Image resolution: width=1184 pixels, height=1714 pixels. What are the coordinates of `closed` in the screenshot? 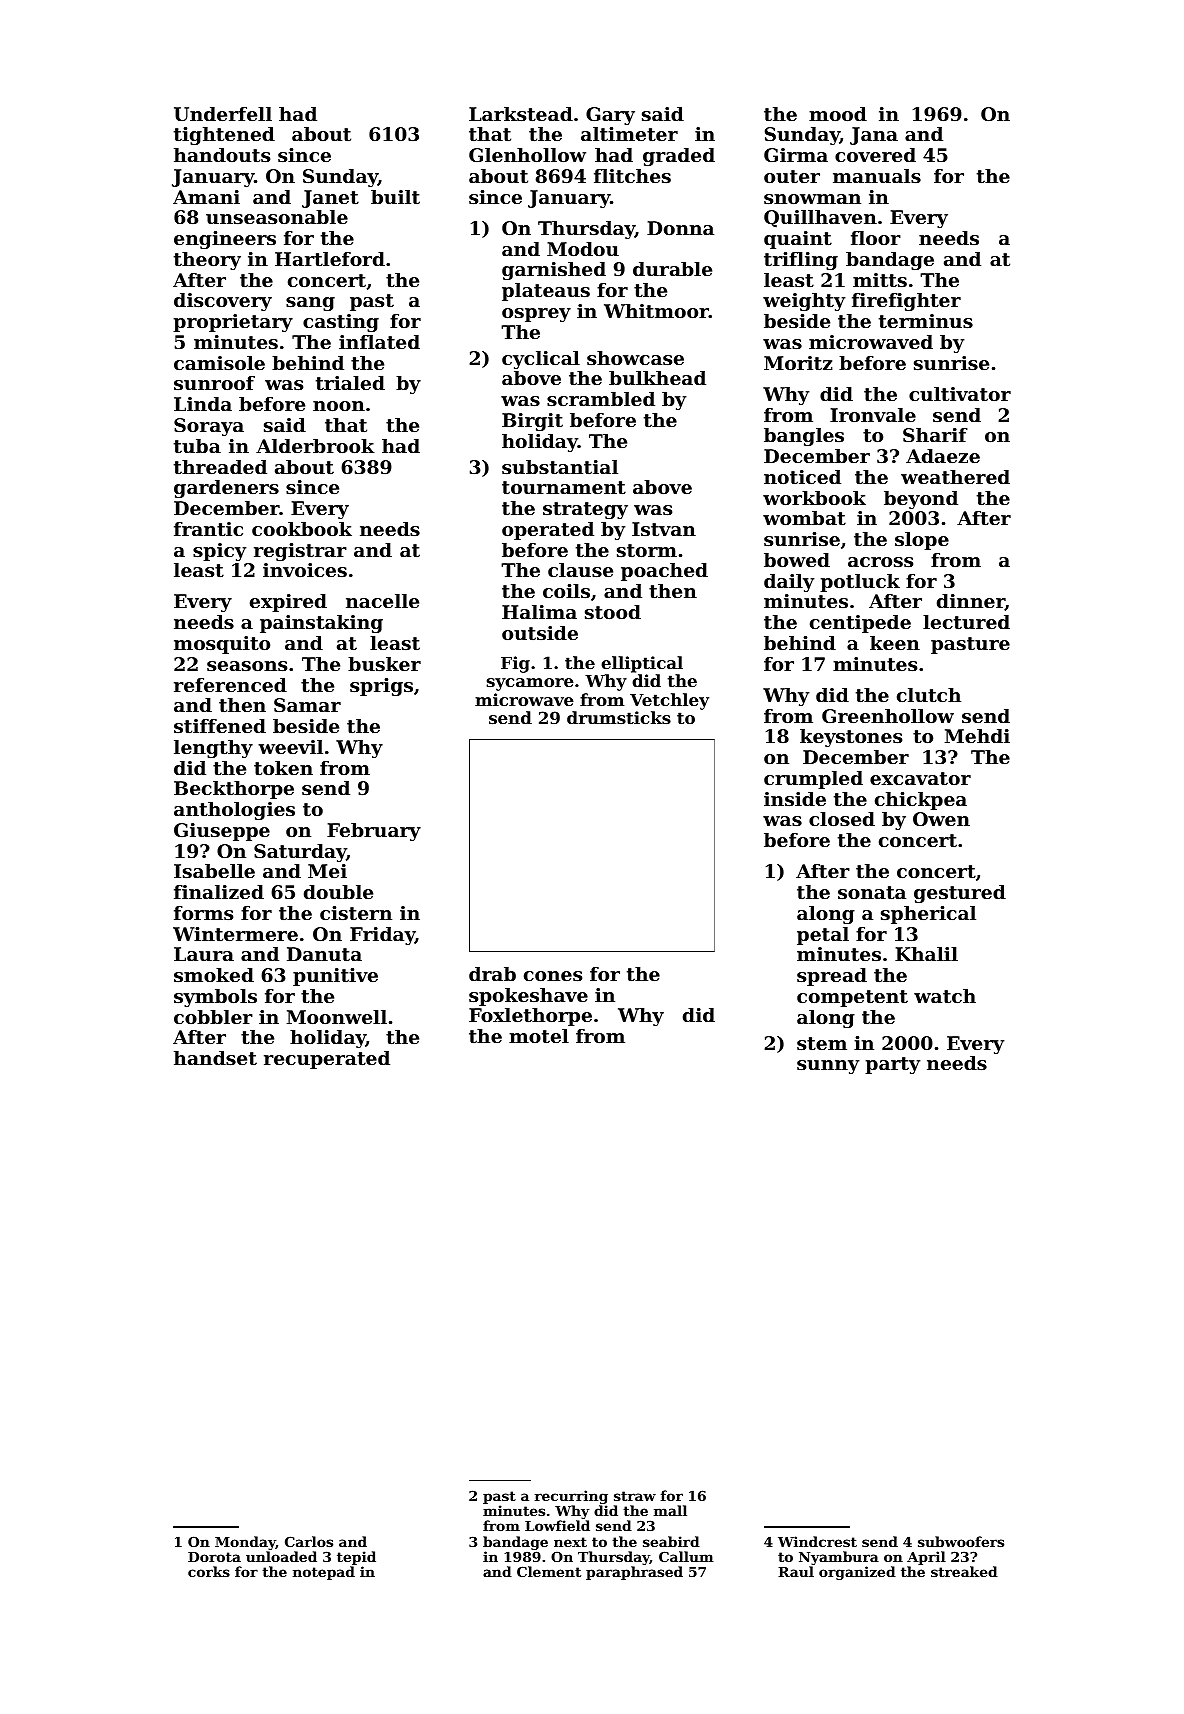 It's located at (842, 819).
